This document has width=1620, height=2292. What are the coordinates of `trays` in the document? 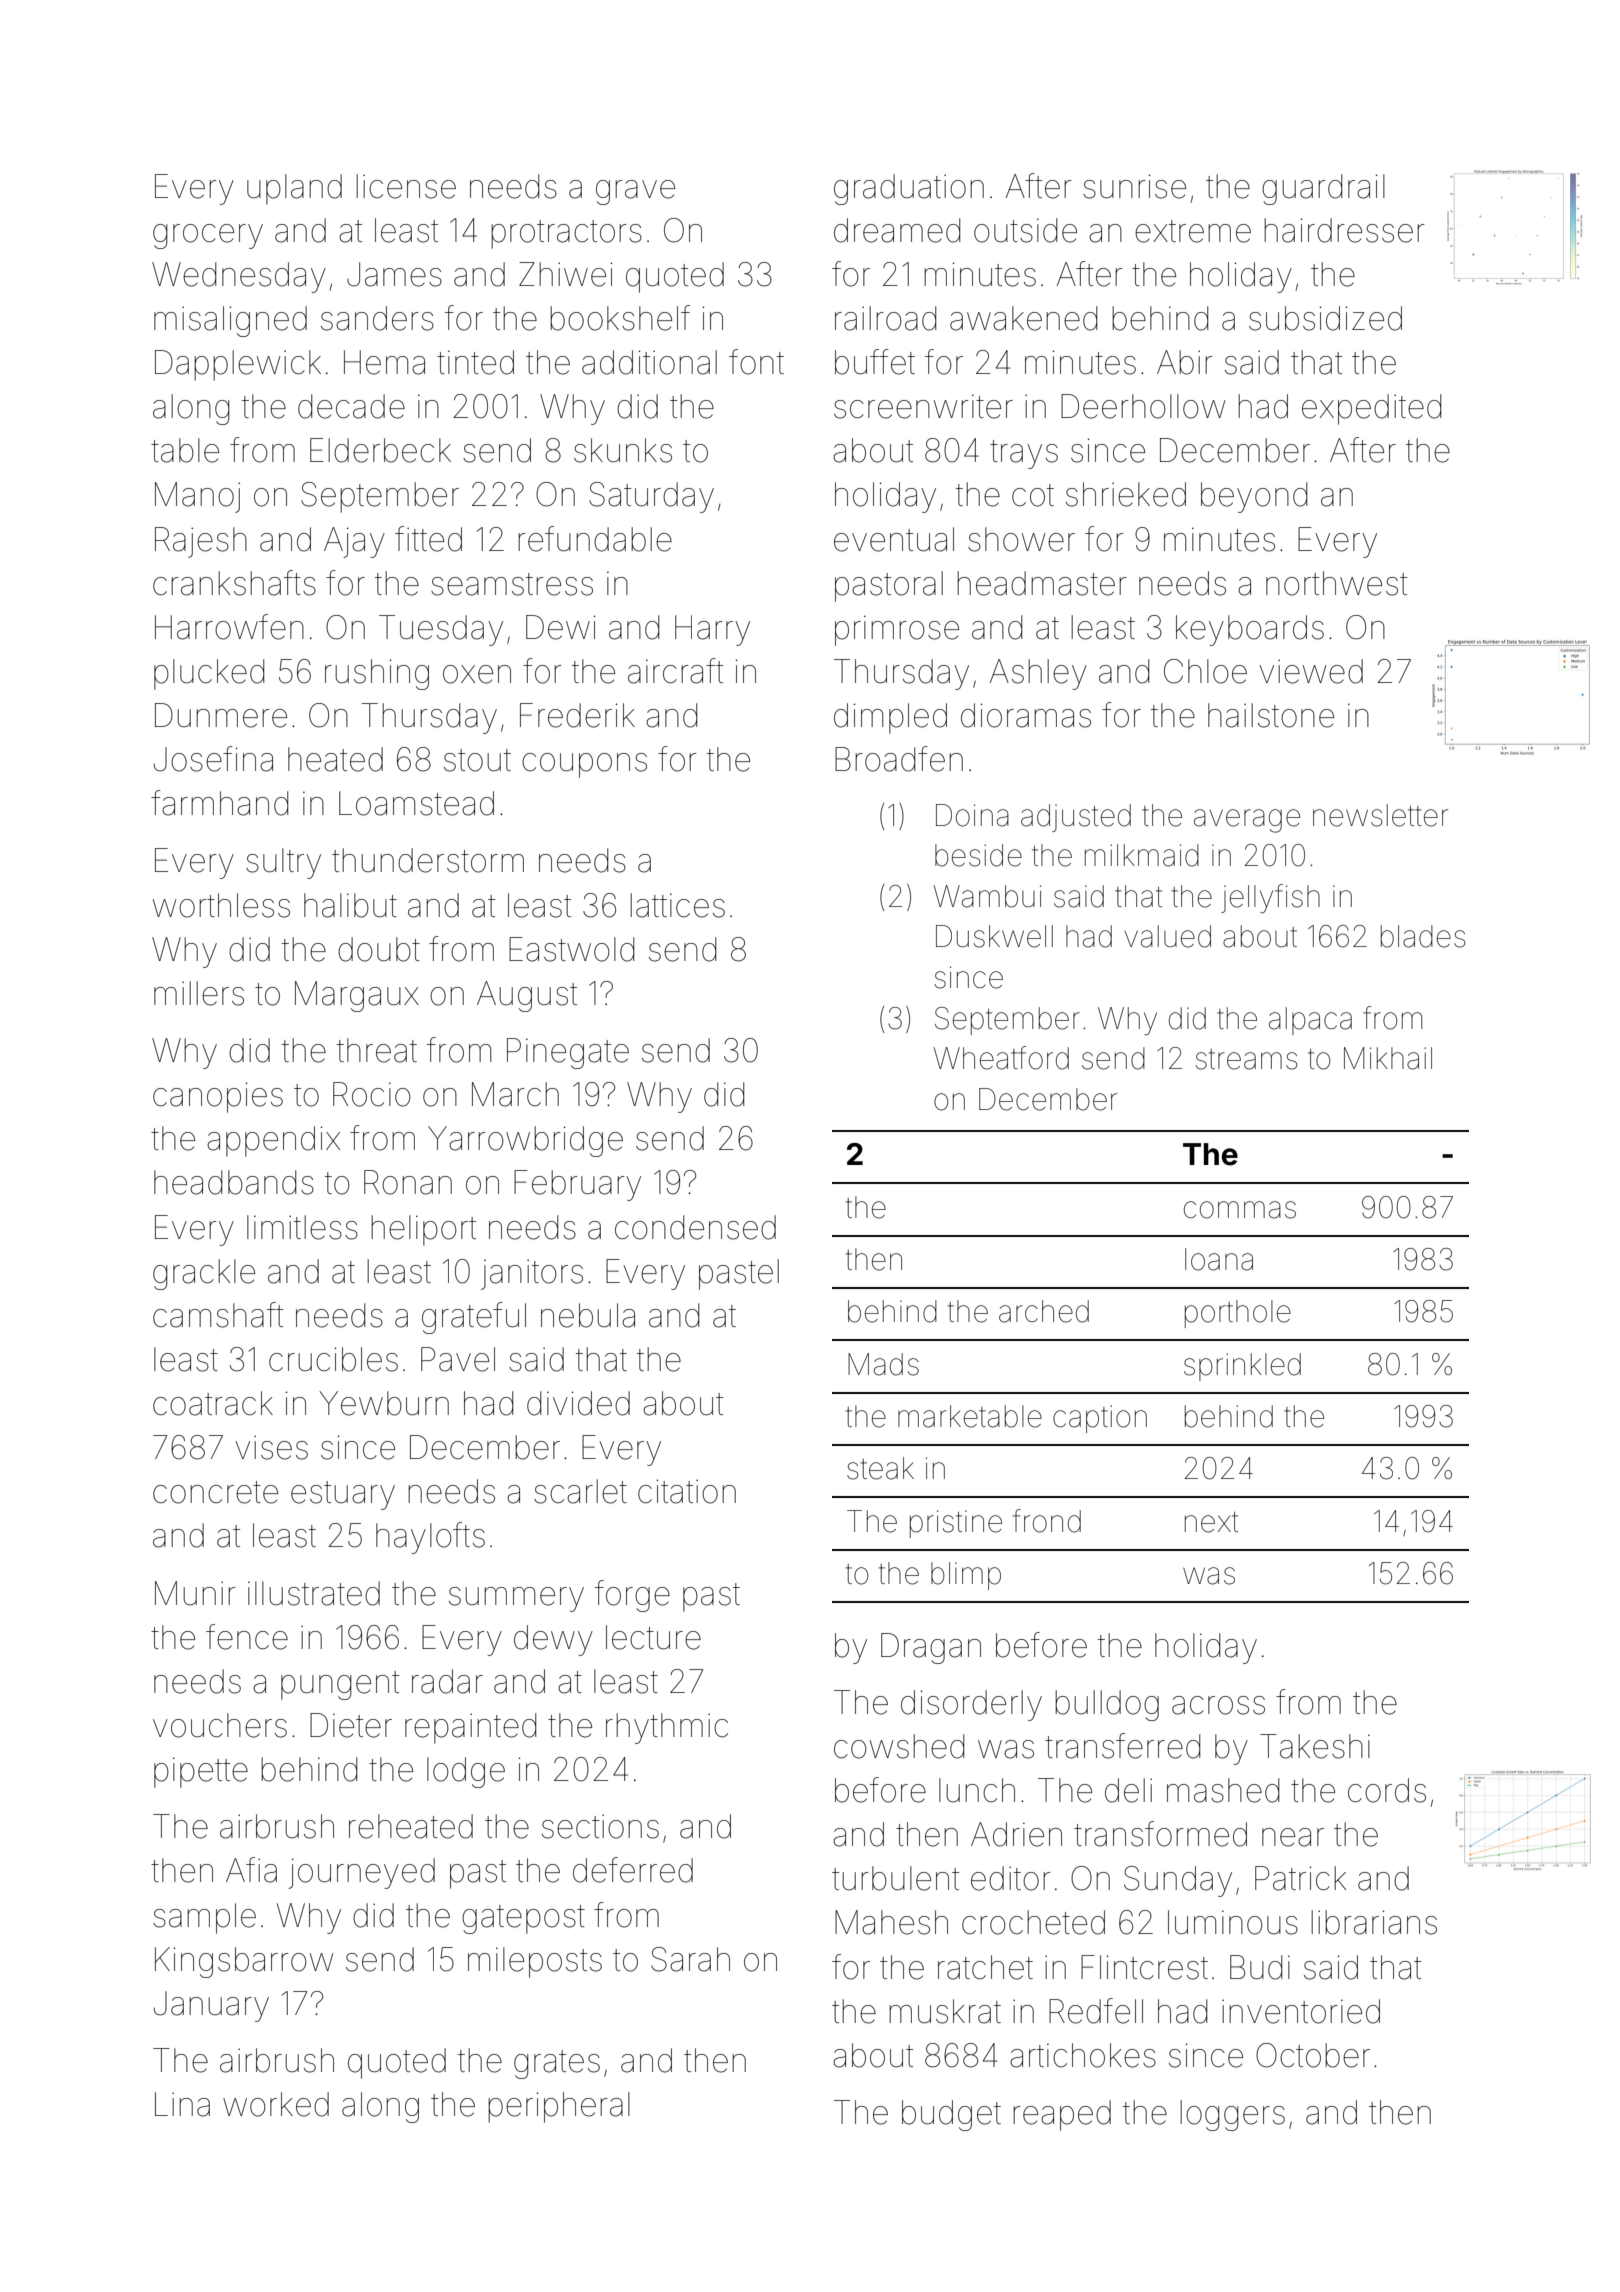 It's located at (1024, 454).
